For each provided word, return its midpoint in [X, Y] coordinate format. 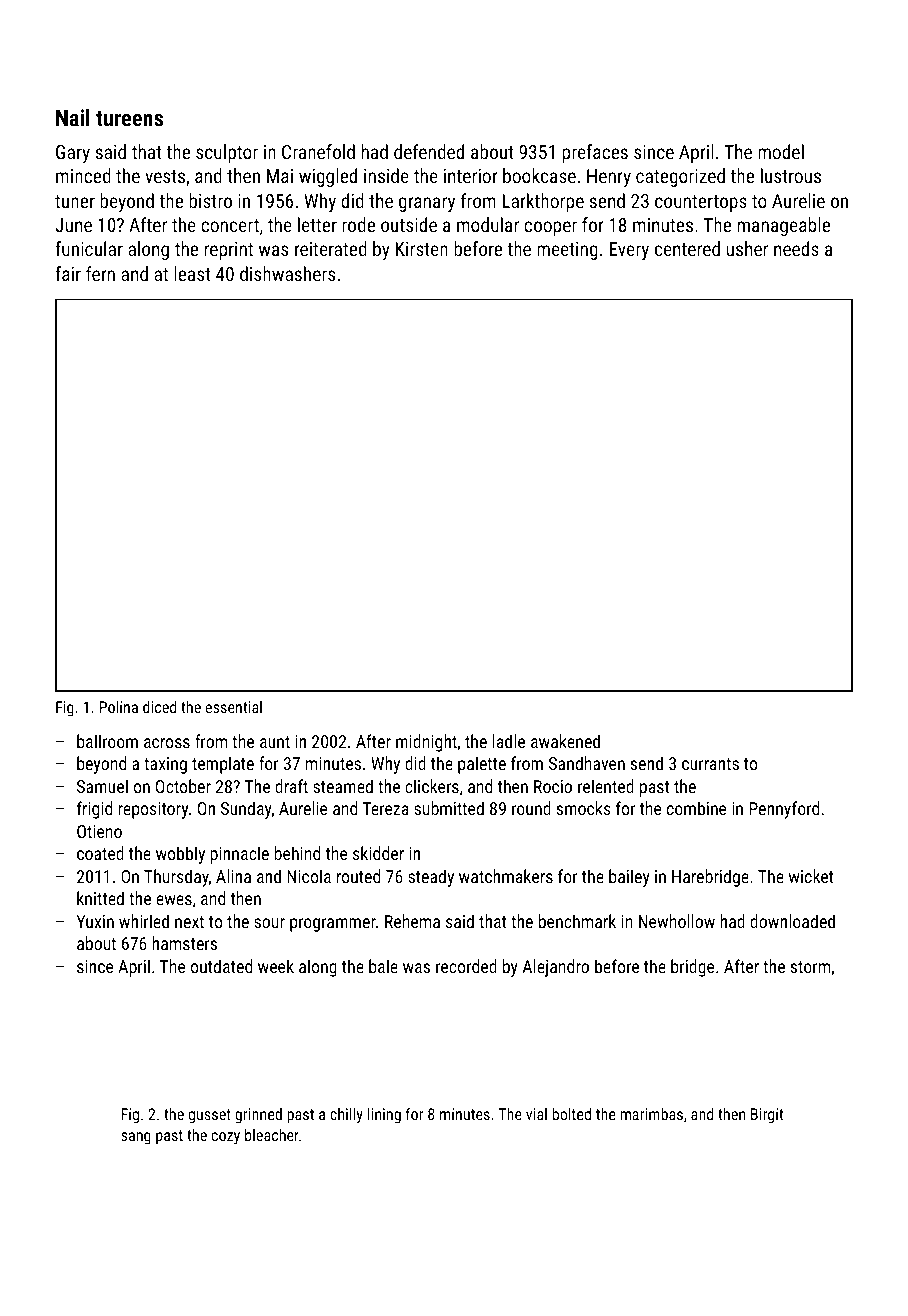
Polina [118, 707]
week [276, 966]
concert [230, 225]
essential [234, 707]
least [192, 273]
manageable [784, 226]
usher [747, 248]
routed [358, 876]
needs [796, 248]
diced [159, 707]
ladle [509, 741]
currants [710, 764]
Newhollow [677, 921]
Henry [609, 178]
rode [358, 224]
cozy [226, 1138]
